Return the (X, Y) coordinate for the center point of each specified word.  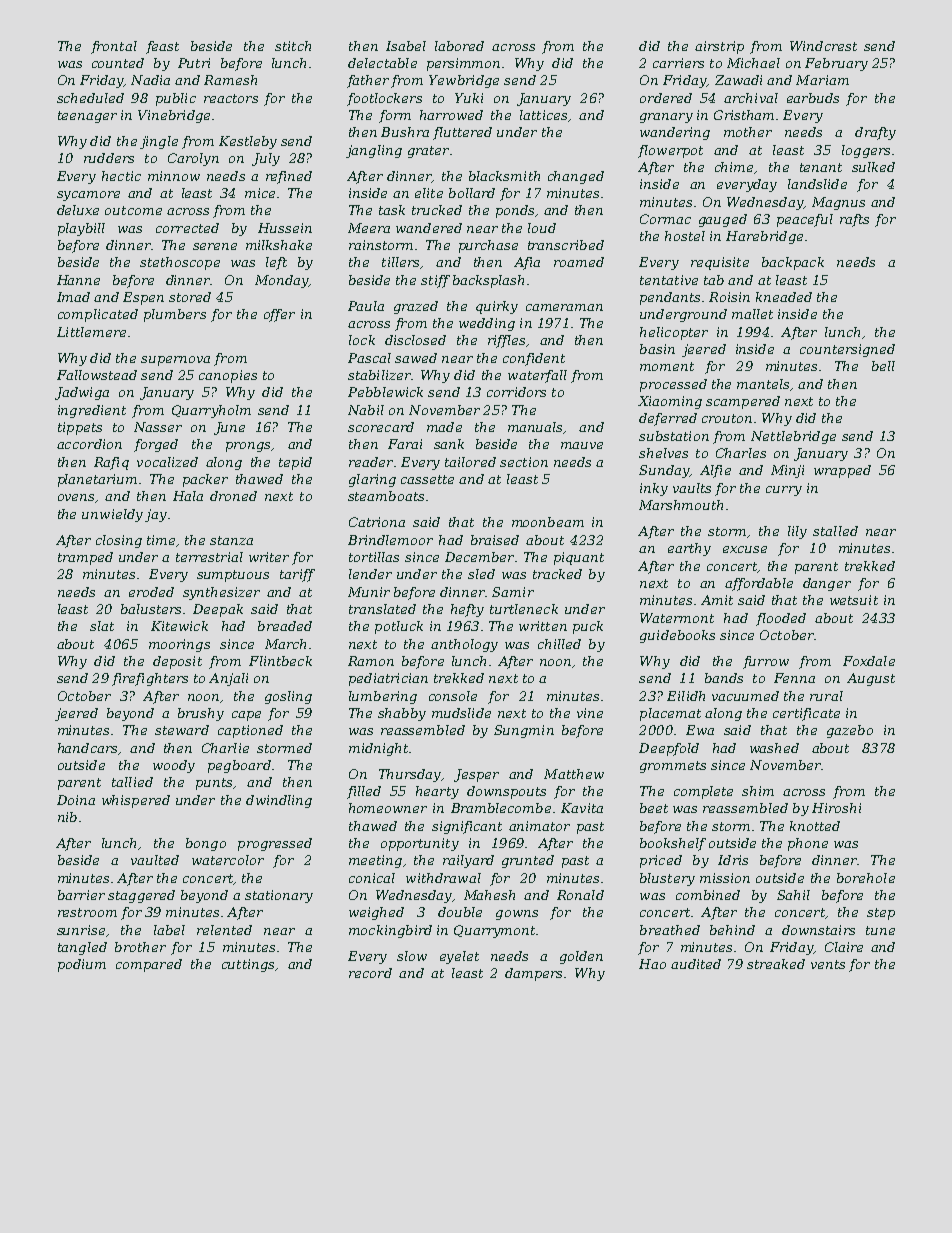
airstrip (719, 47)
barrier (81, 895)
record (370, 973)
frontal (114, 47)
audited (696, 964)
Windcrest (823, 46)
